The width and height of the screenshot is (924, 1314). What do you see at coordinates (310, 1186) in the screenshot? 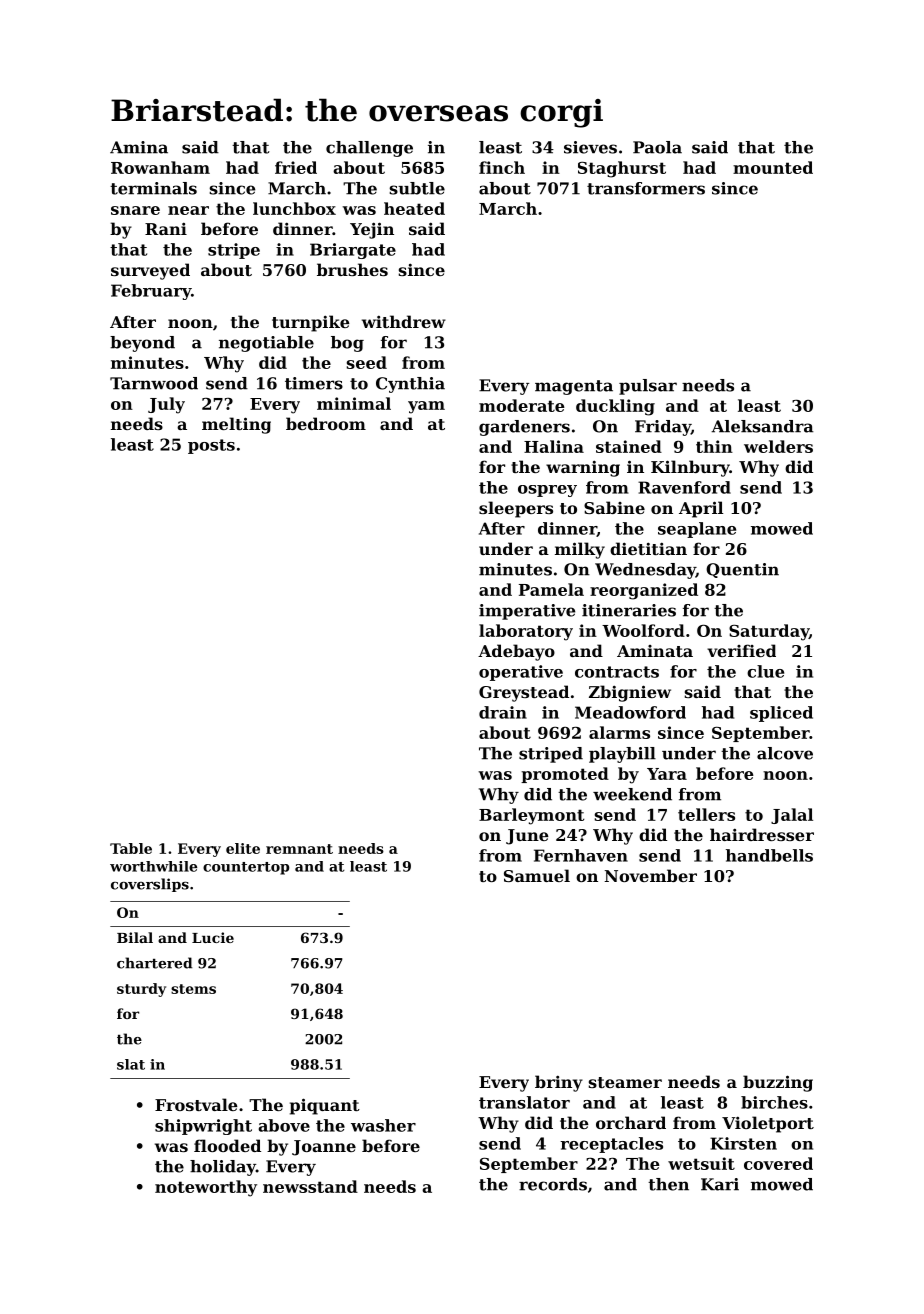
I see `newsstand` at bounding box center [310, 1186].
